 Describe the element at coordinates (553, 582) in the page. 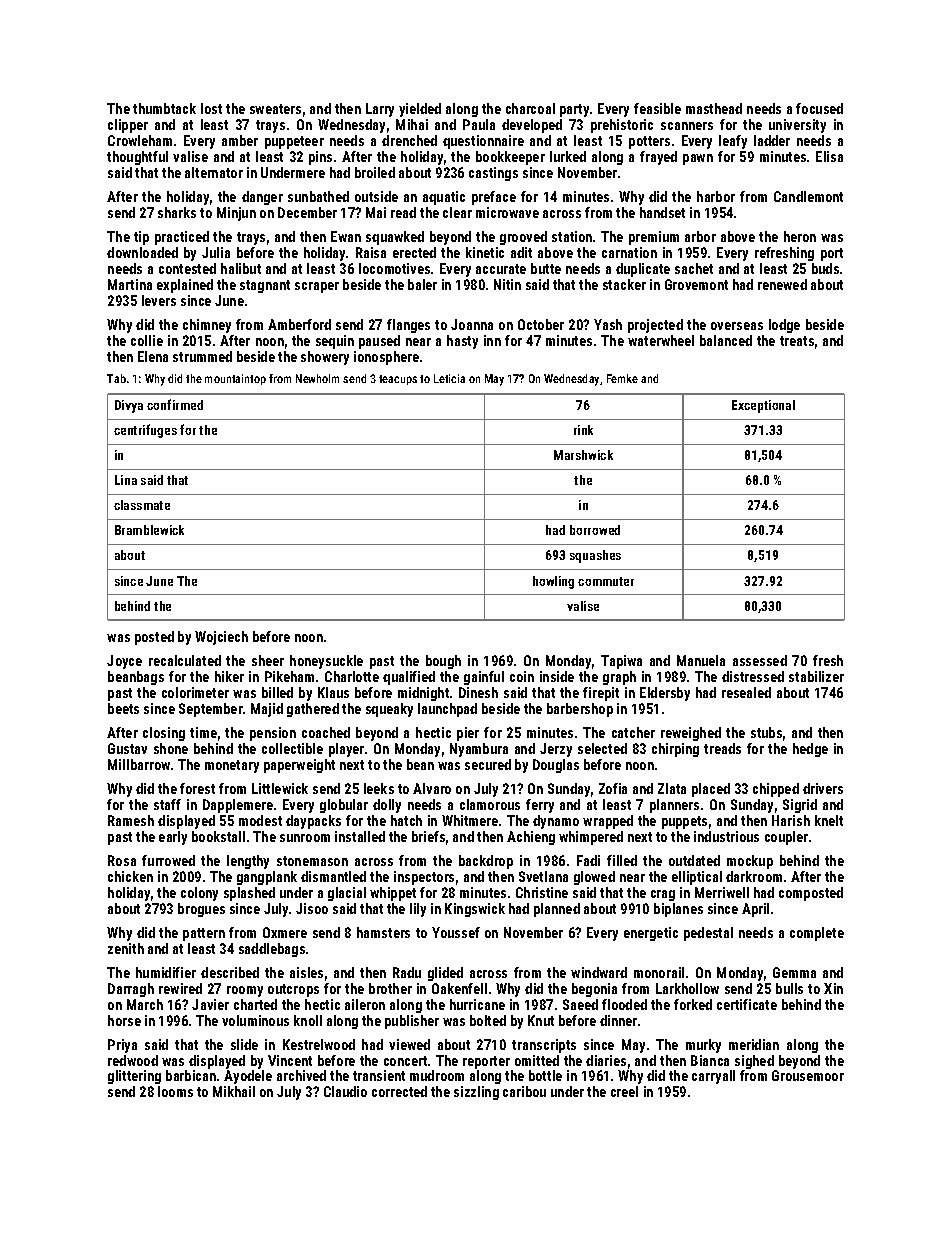

I see `howling` at that location.
